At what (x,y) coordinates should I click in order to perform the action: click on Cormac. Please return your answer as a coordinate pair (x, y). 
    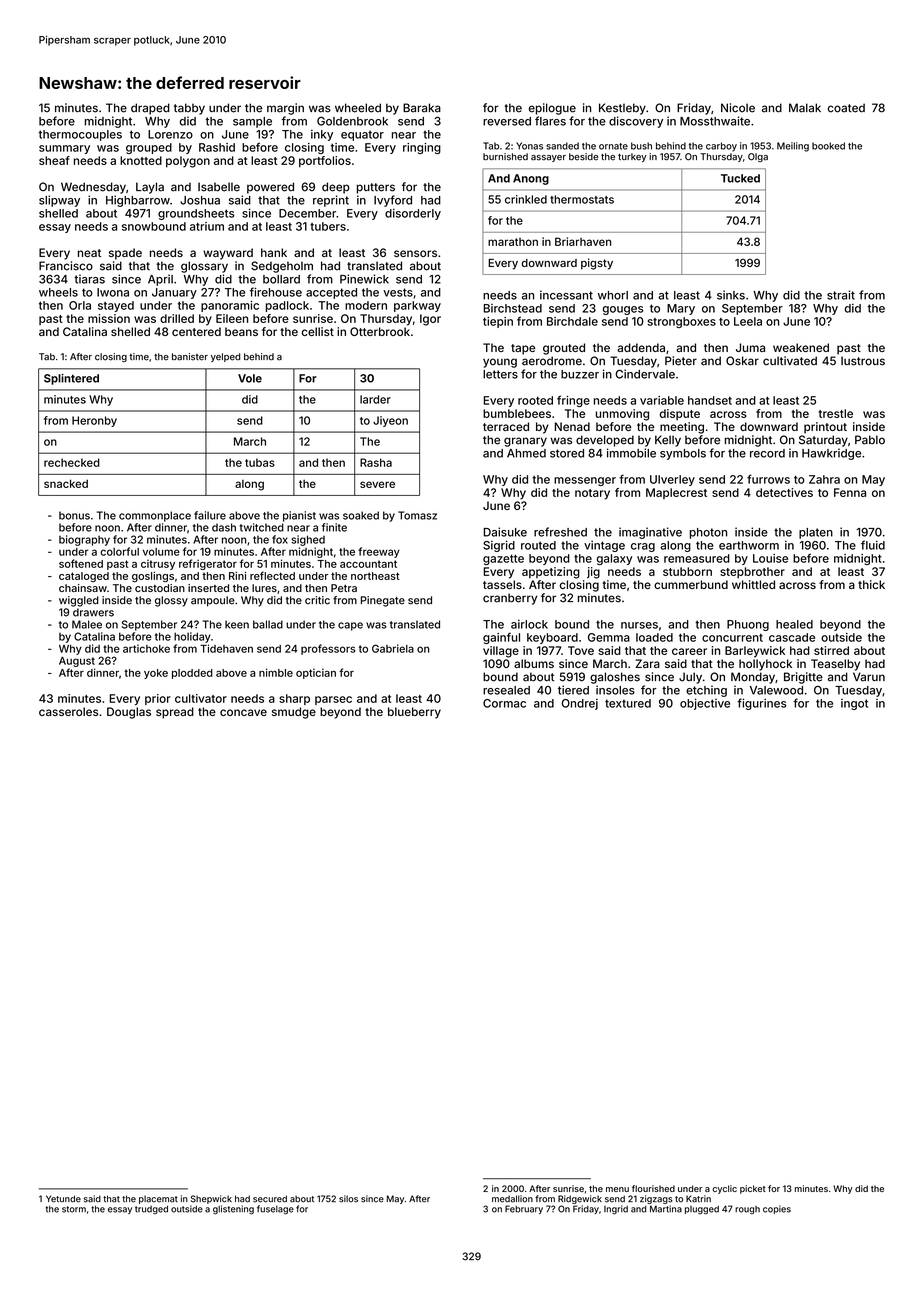
    Looking at the image, I should click on (504, 703).
